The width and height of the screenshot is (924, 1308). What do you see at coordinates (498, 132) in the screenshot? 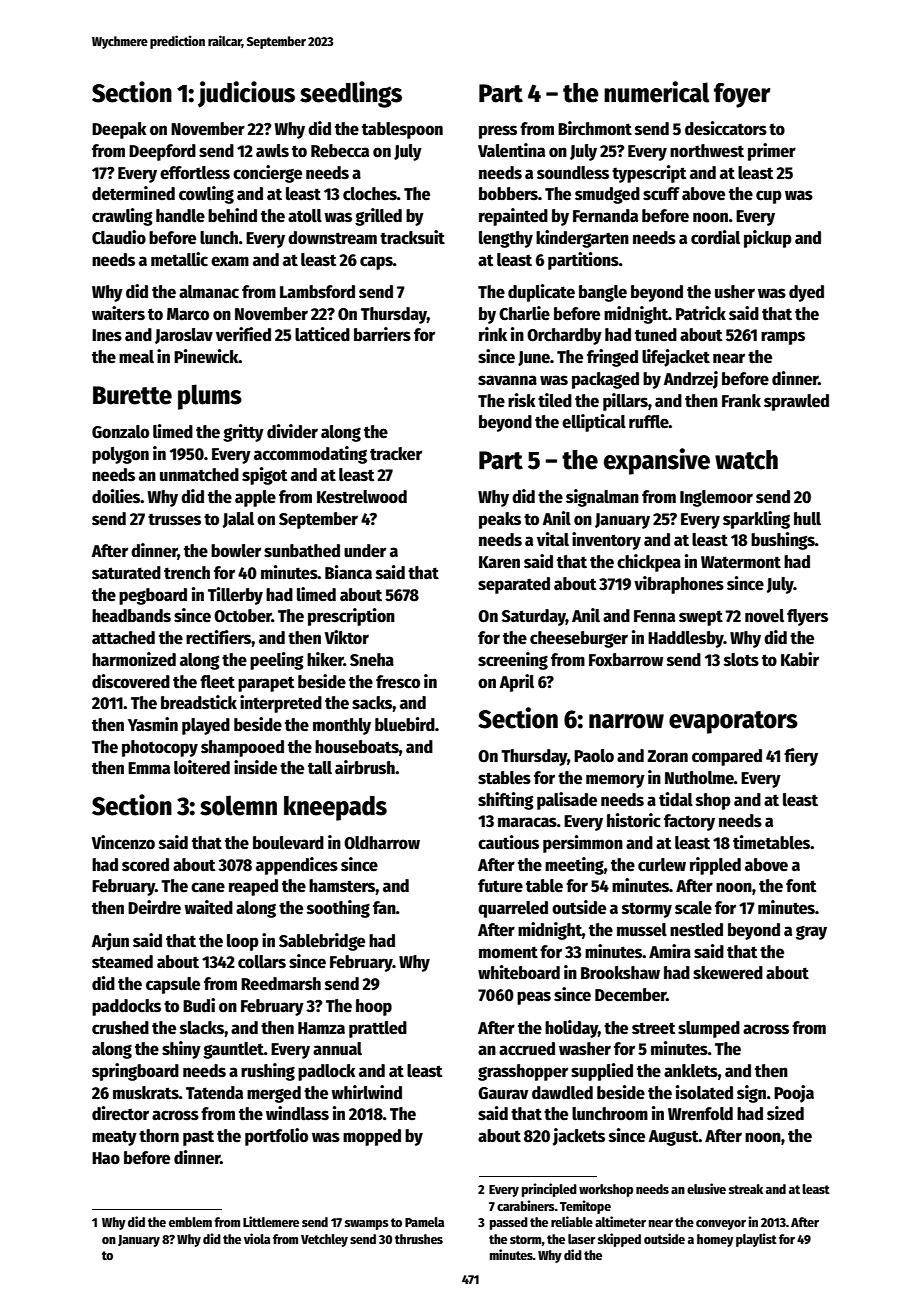
I see `press` at bounding box center [498, 132].
